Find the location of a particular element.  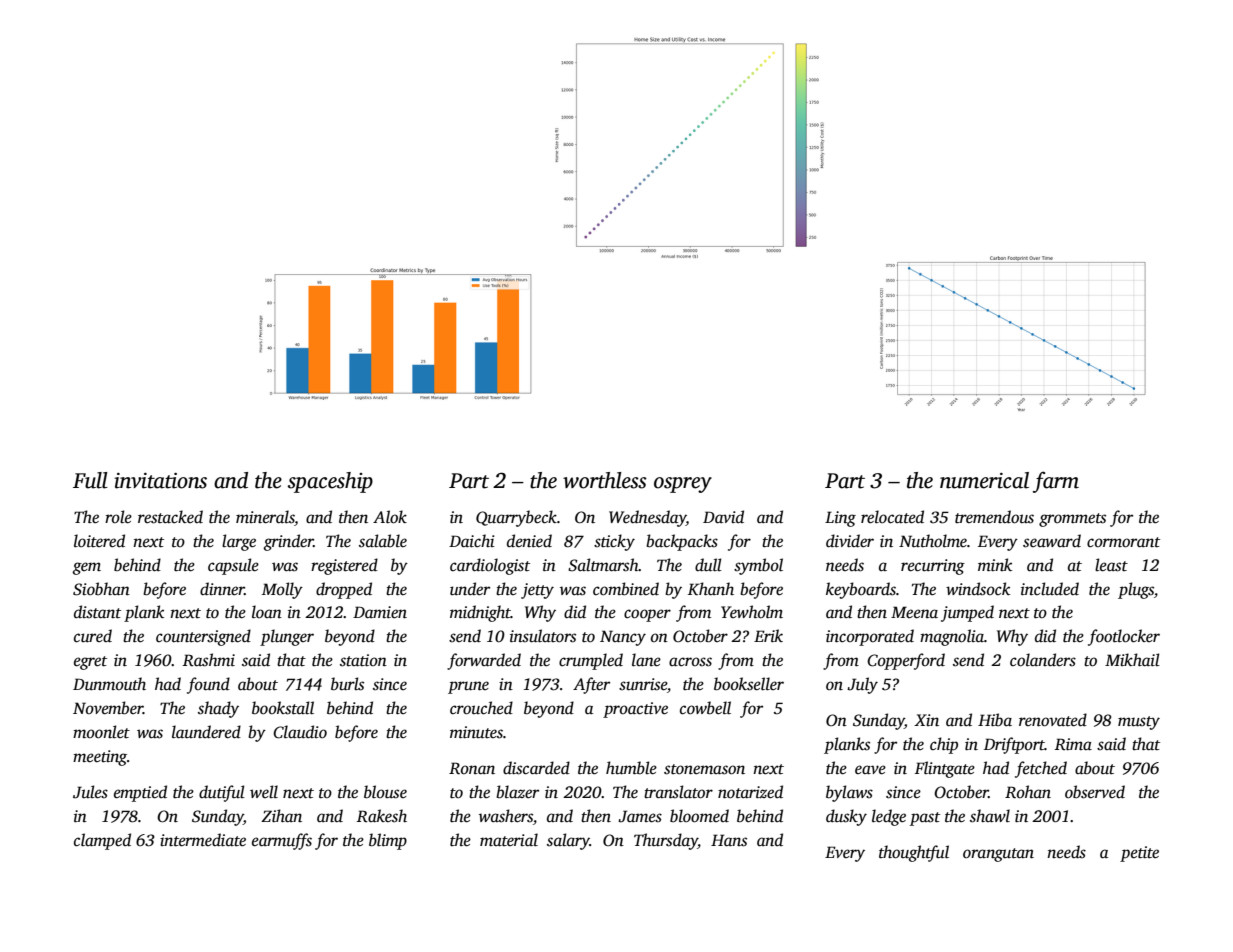

meeting is located at coordinates (100, 758).
